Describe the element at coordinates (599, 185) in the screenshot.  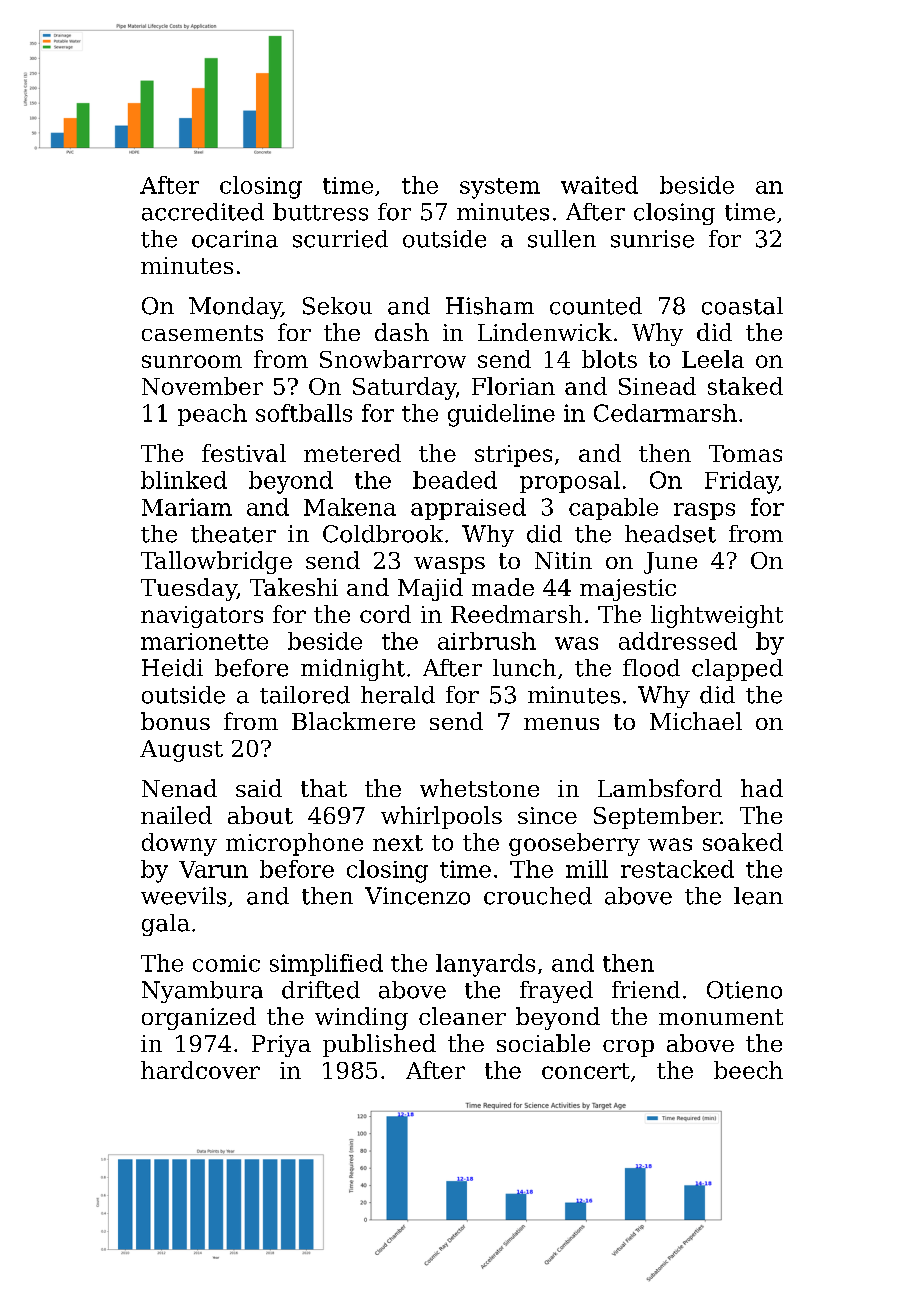
I see `waited` at that location.
